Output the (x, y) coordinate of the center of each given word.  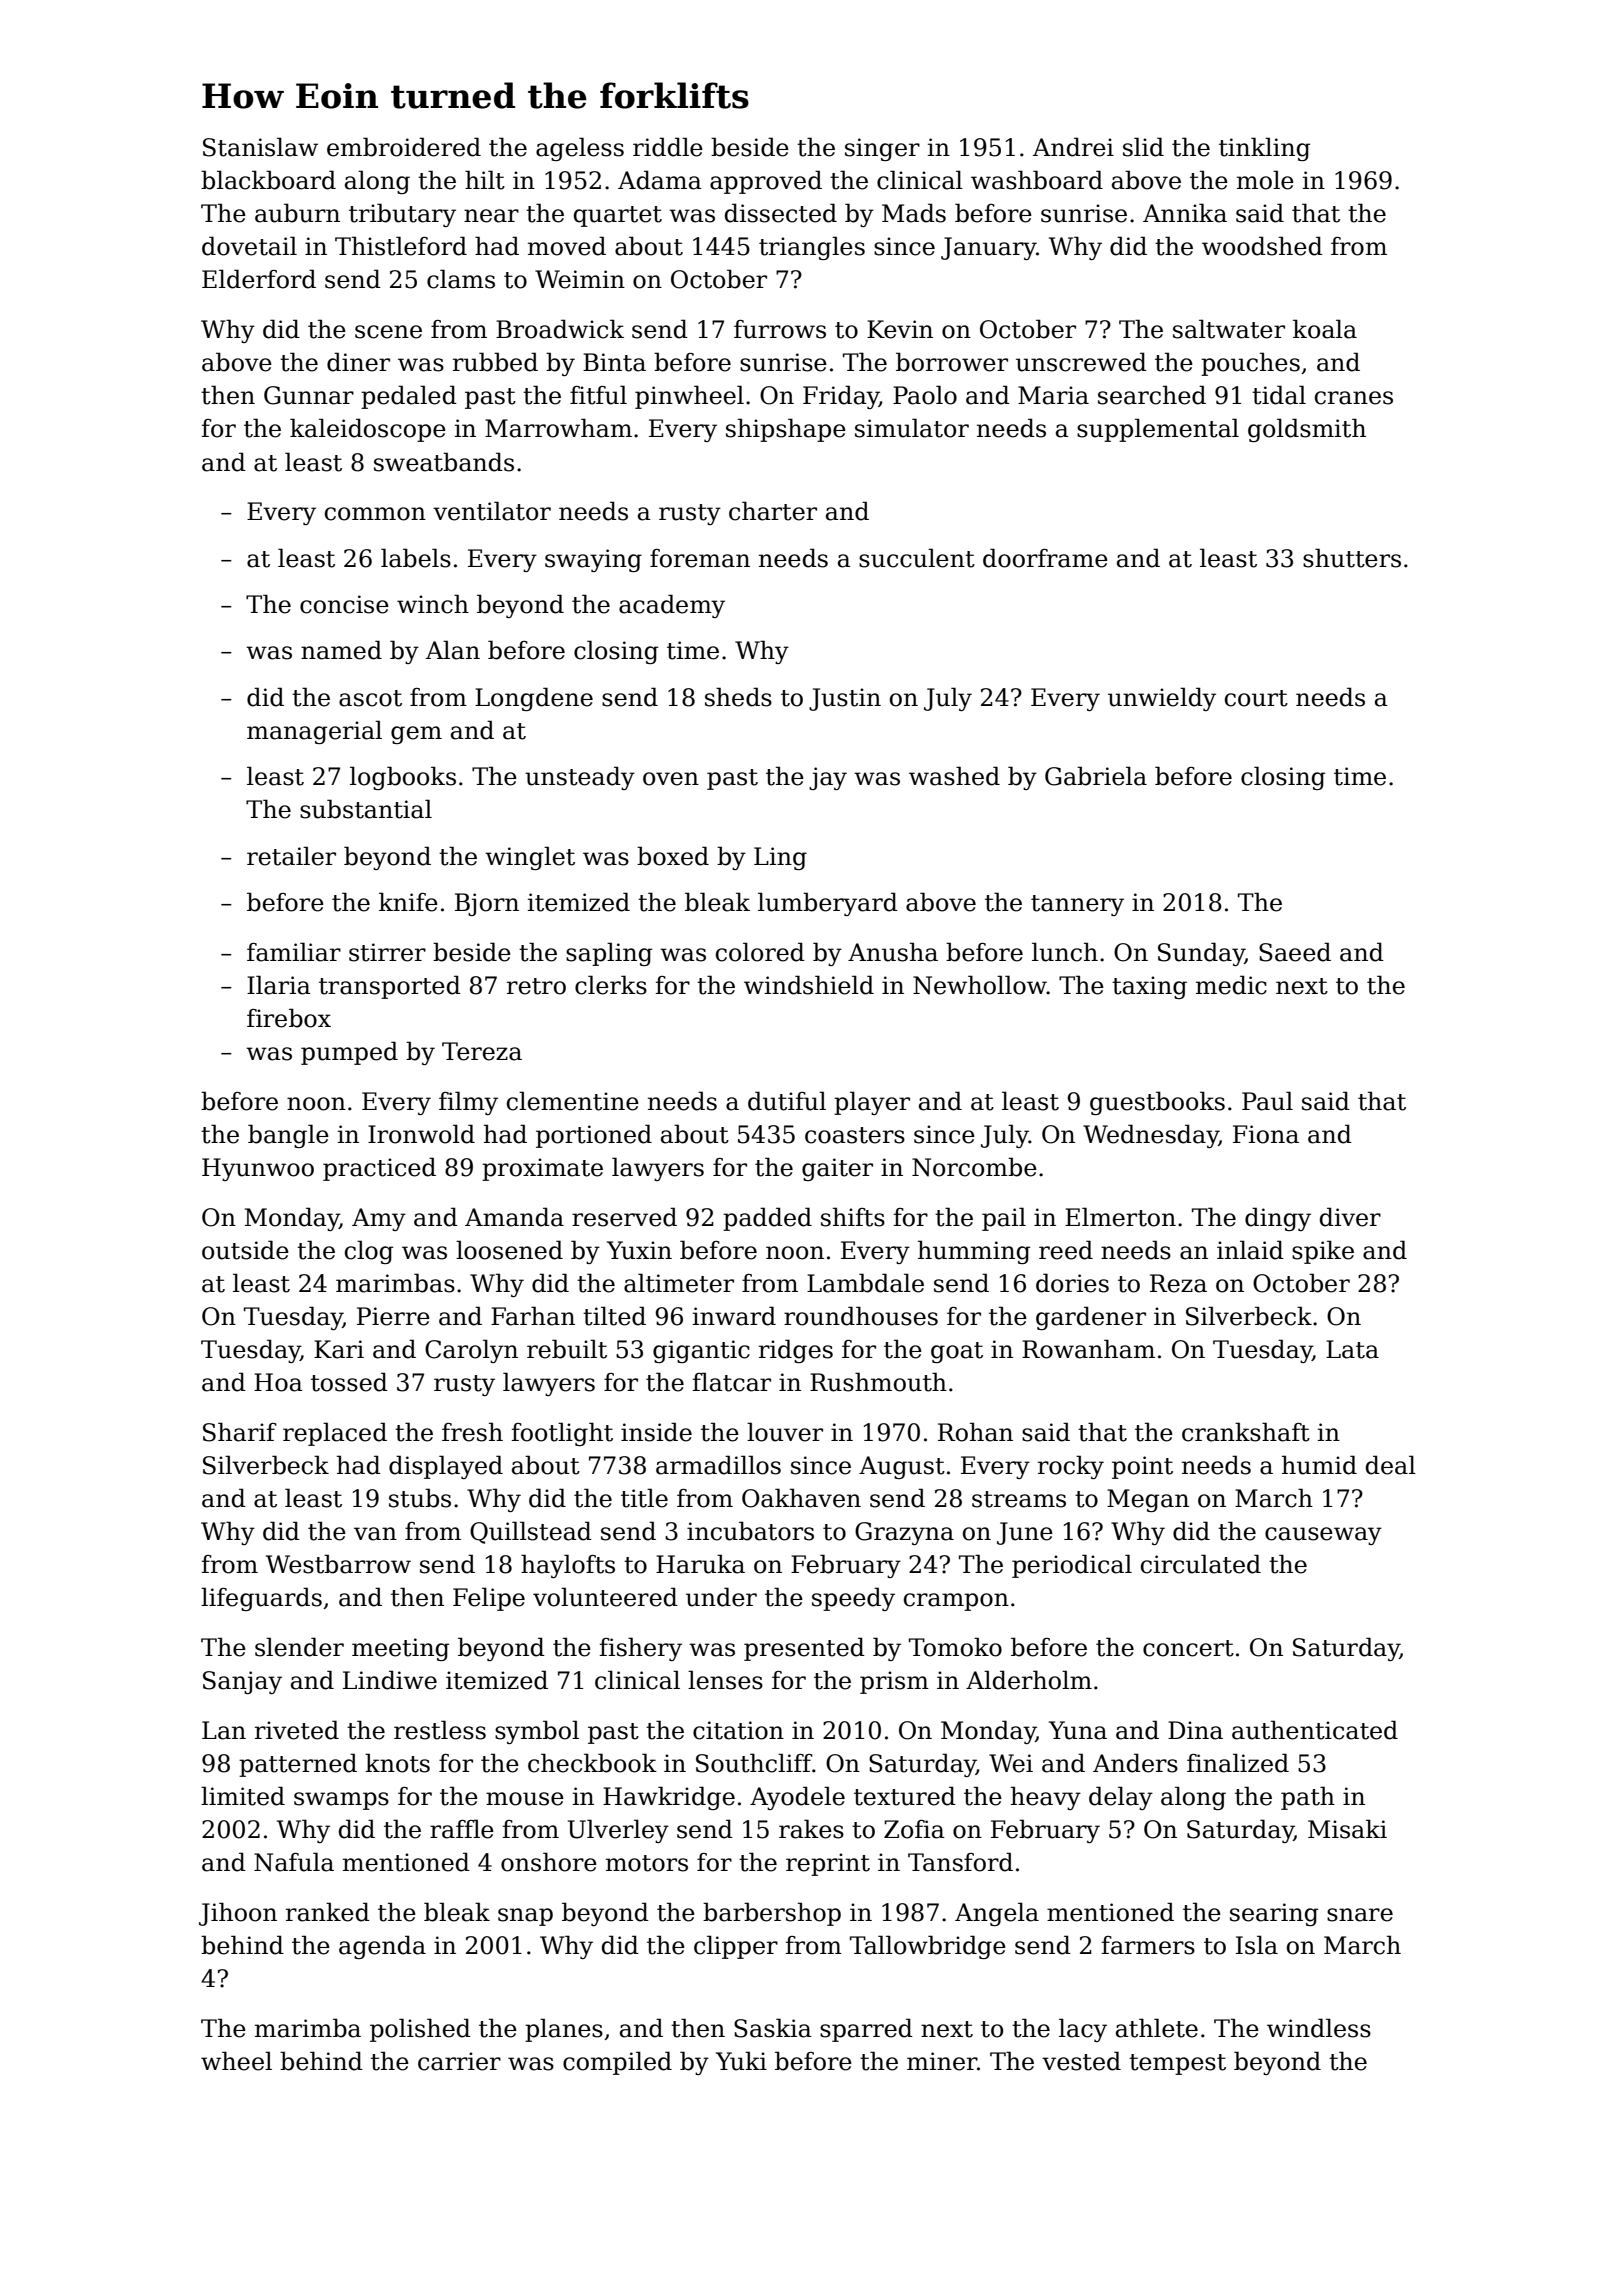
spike (1323, 1252)
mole (1265, 180)
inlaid (1250, 1250)
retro (536, 986)
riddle (668, 147)
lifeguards (261, 1599)
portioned (594, 1136)
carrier (459, 2061)
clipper (736, 1947)
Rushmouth (878, 1382)
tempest (1177, 2064)
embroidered (404, 147)
